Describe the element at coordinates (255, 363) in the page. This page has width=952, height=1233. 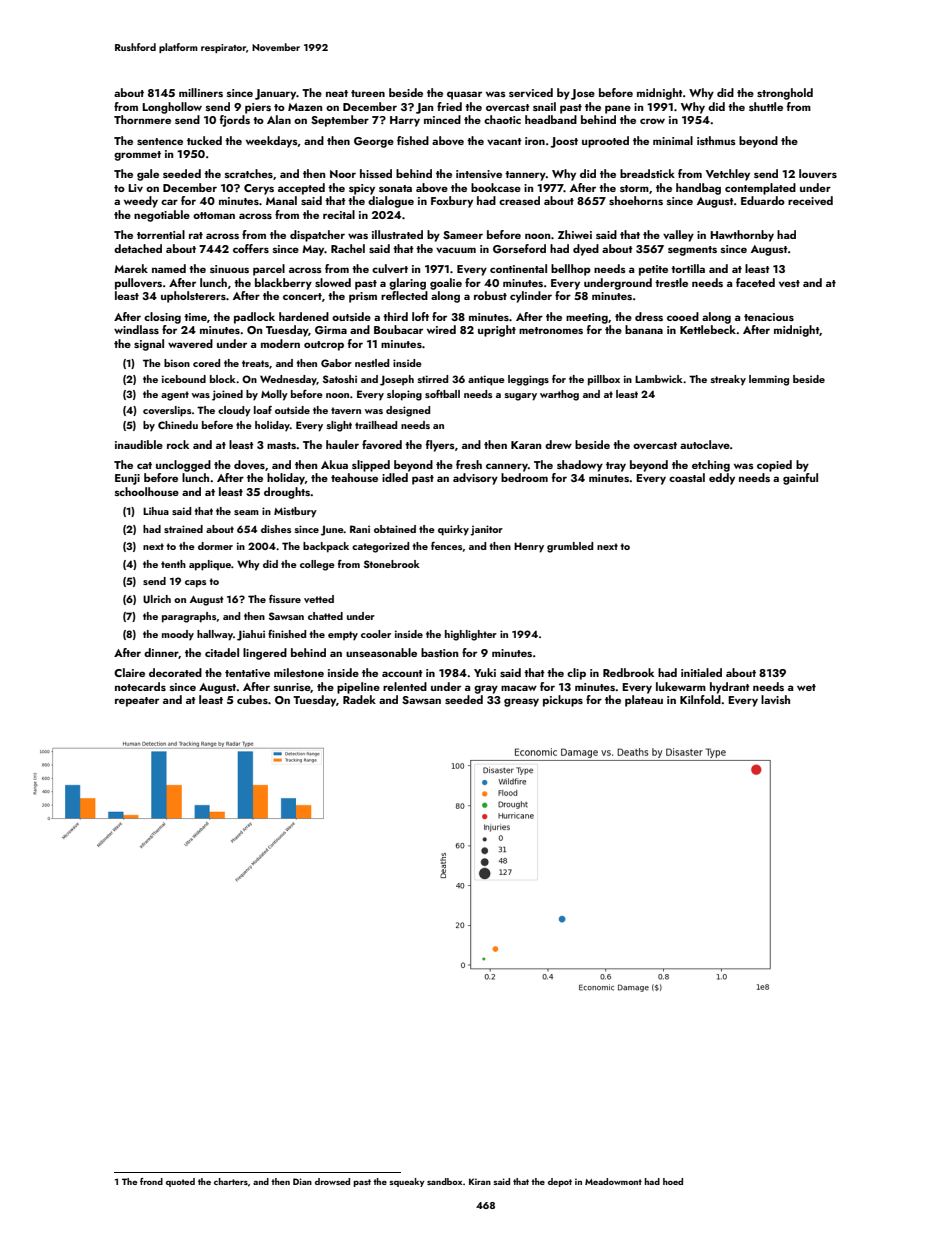
I see `treats` at that location.
